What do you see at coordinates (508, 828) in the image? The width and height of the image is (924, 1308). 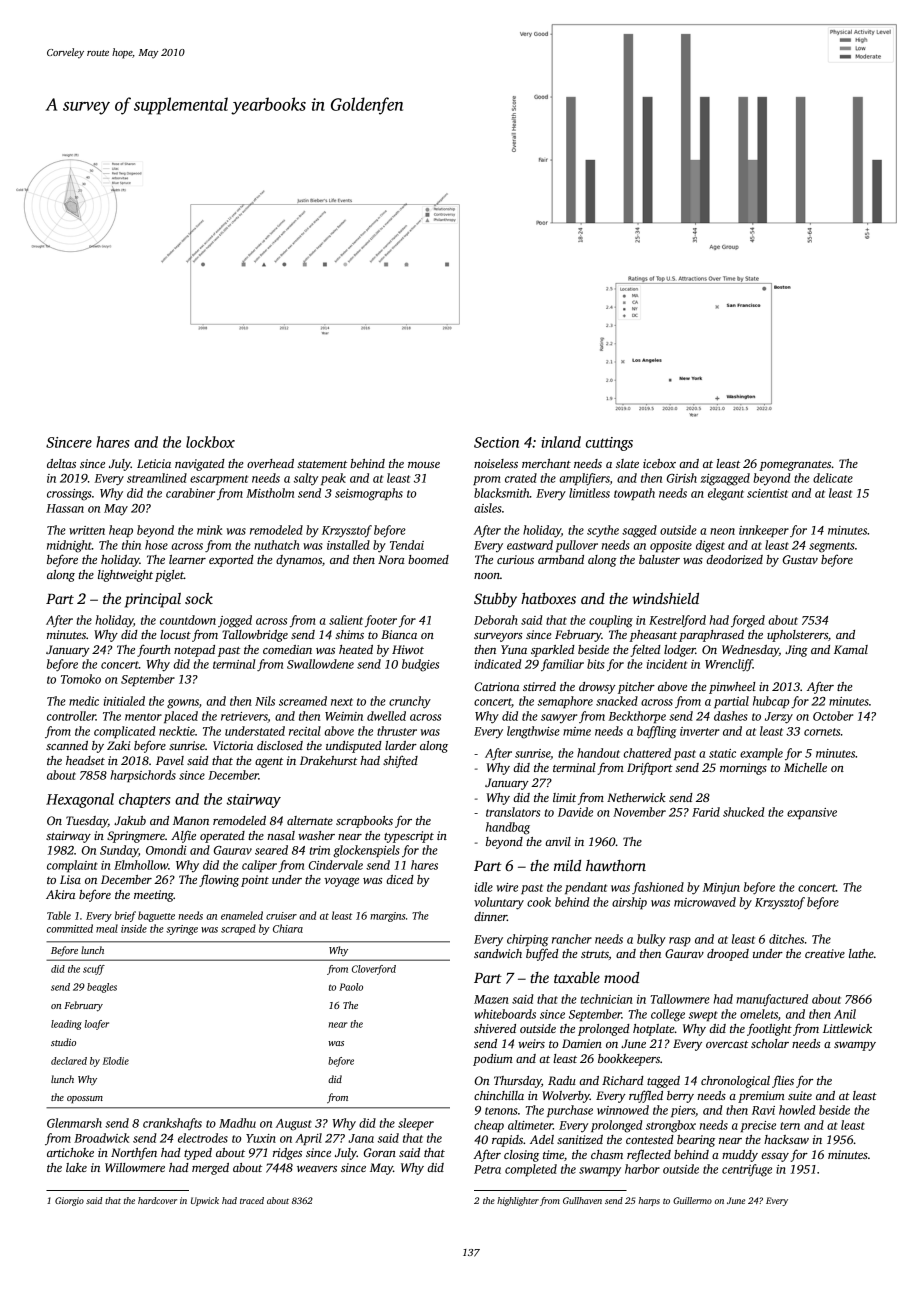 I see `handbag` at bounding box center [508, 828].
